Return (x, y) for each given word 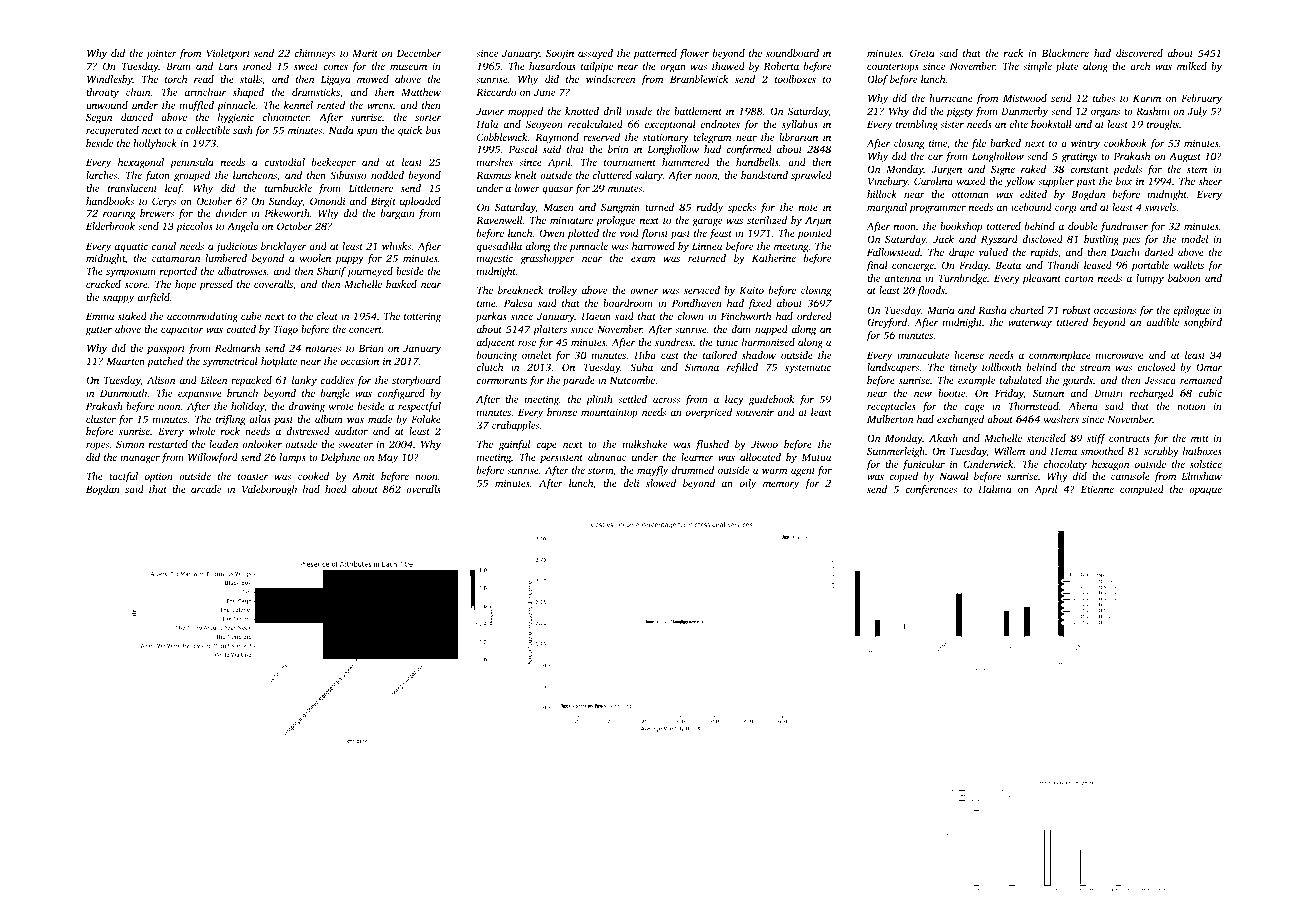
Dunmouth (123, 393)
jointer (161, 54)
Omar (1209, 367)
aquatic (131, 247)
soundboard (792, 53)
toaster (253, 477)
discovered (1139, 53)
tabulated (1021, 380)
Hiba (645, 355)
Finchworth (746, 316)
